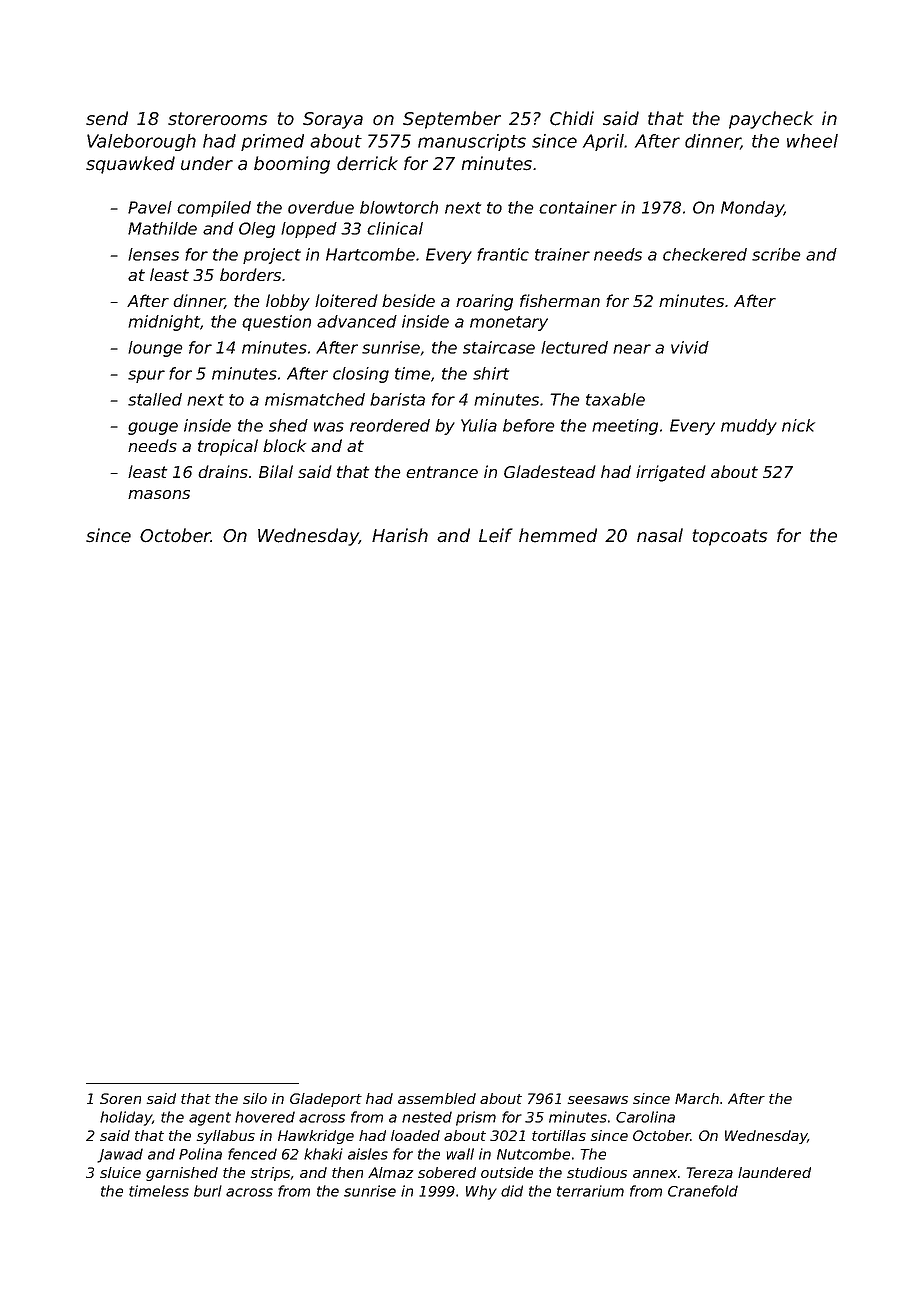 Image resolution: width=924 pixels, height=1311 pixels. I want to click on burl, so click(208, 1191).
